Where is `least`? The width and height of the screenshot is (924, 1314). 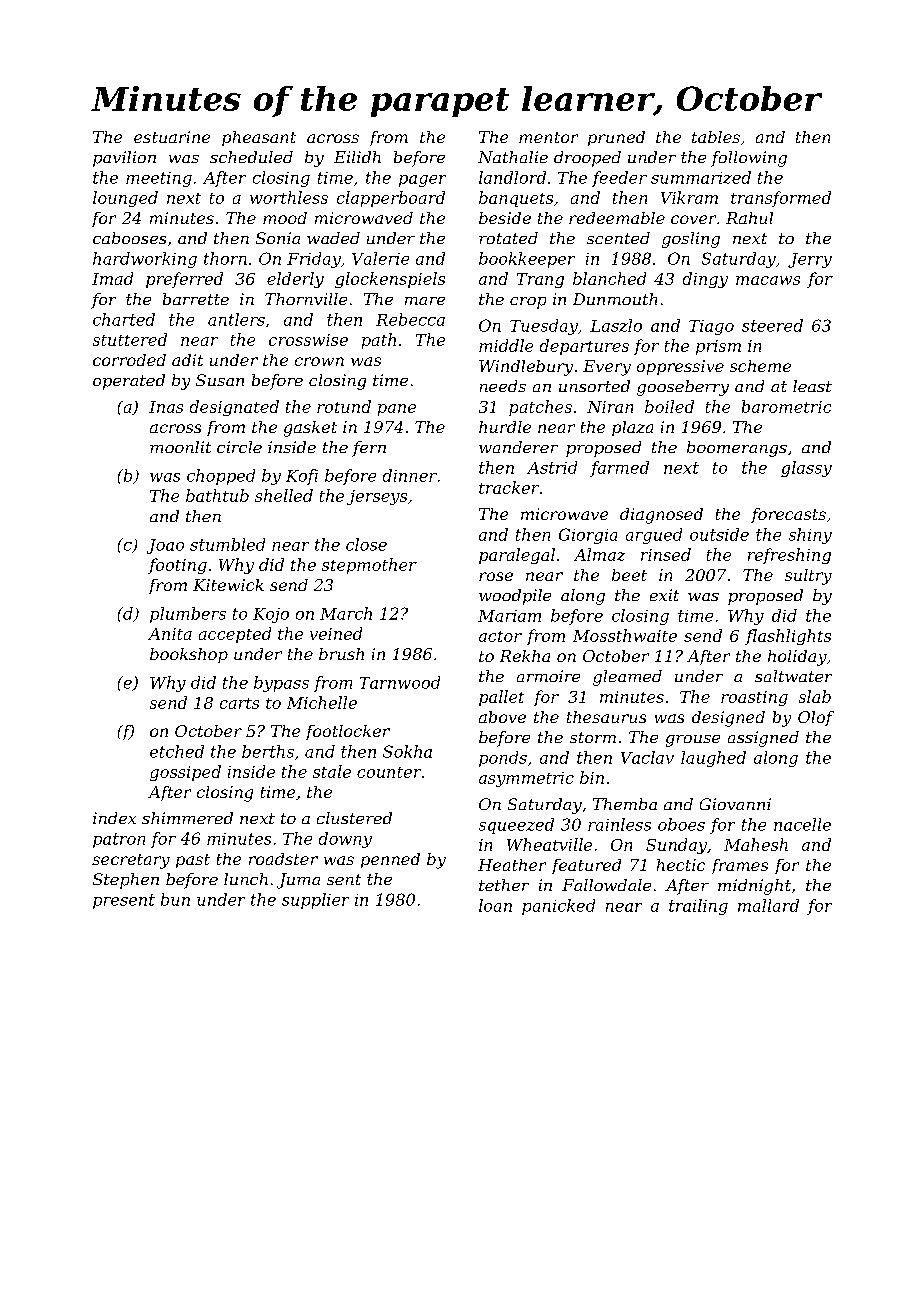
least is located at coordinates (812, 386).
